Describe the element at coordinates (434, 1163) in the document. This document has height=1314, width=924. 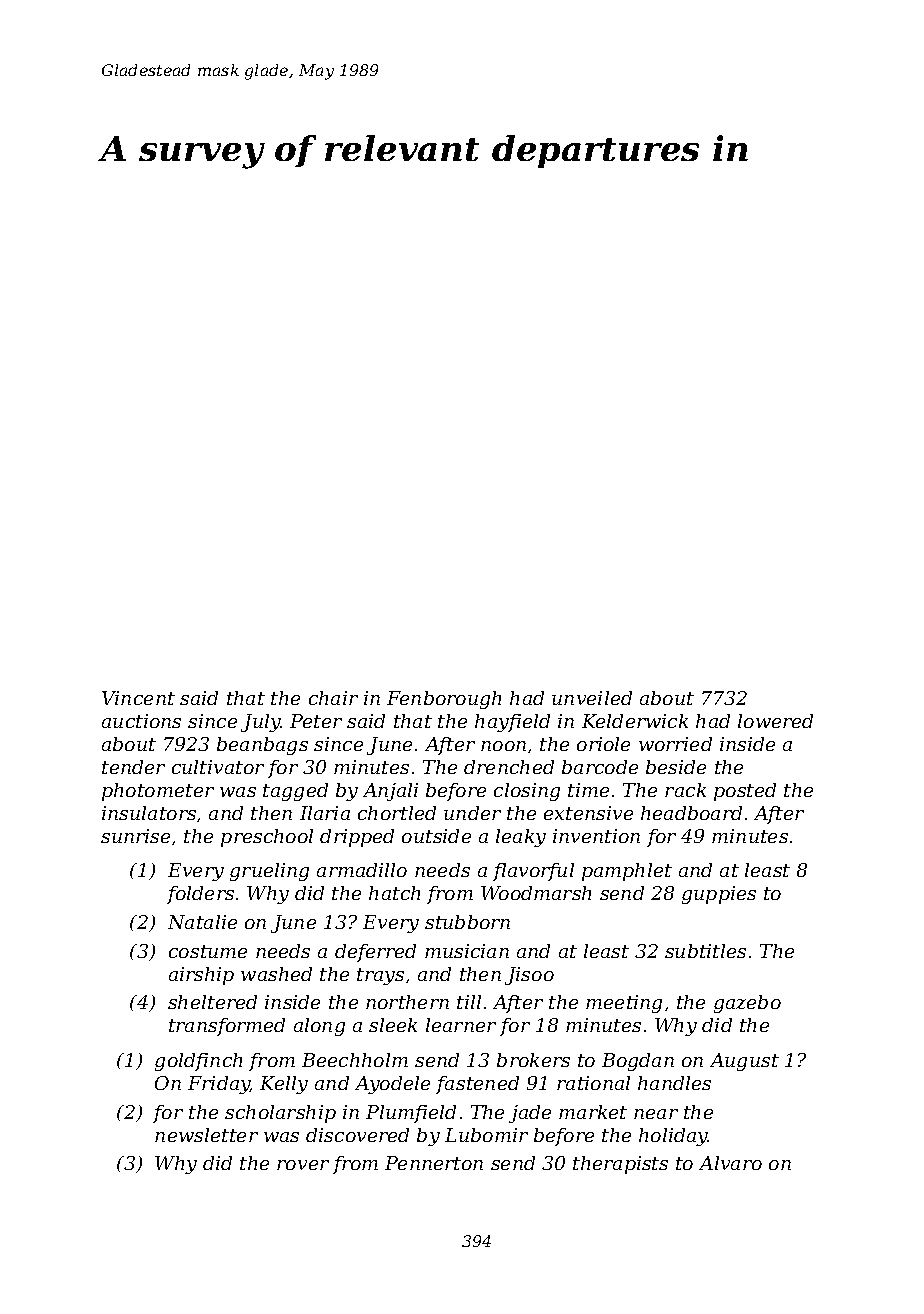
I see `Pennerton` at that location.
